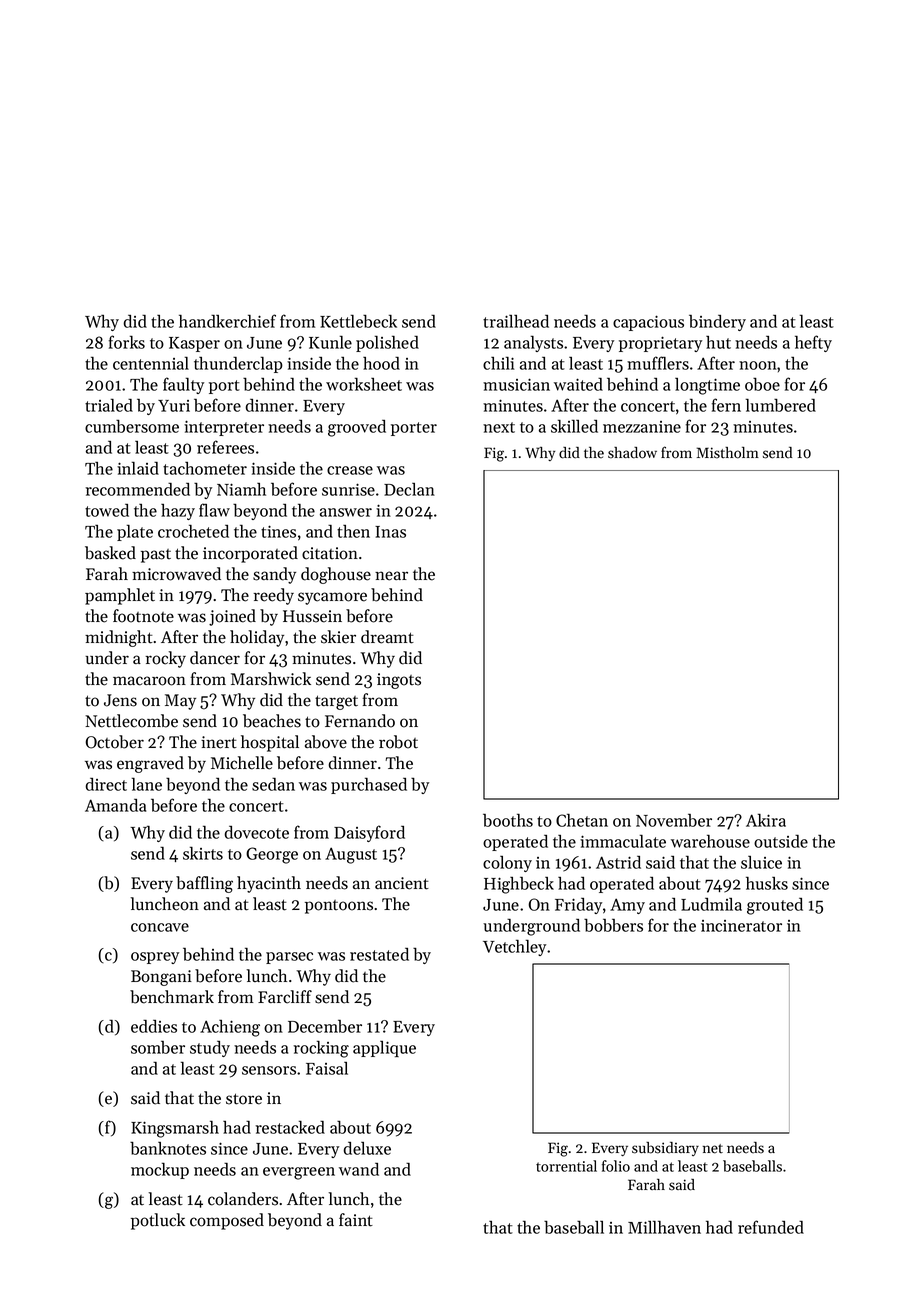 The height and width of the screenshot is (1308, 924). What do you see at coordinates (132, 426) in the screenshot?
I see `cumbersome` at bounding box center [132, 426].
